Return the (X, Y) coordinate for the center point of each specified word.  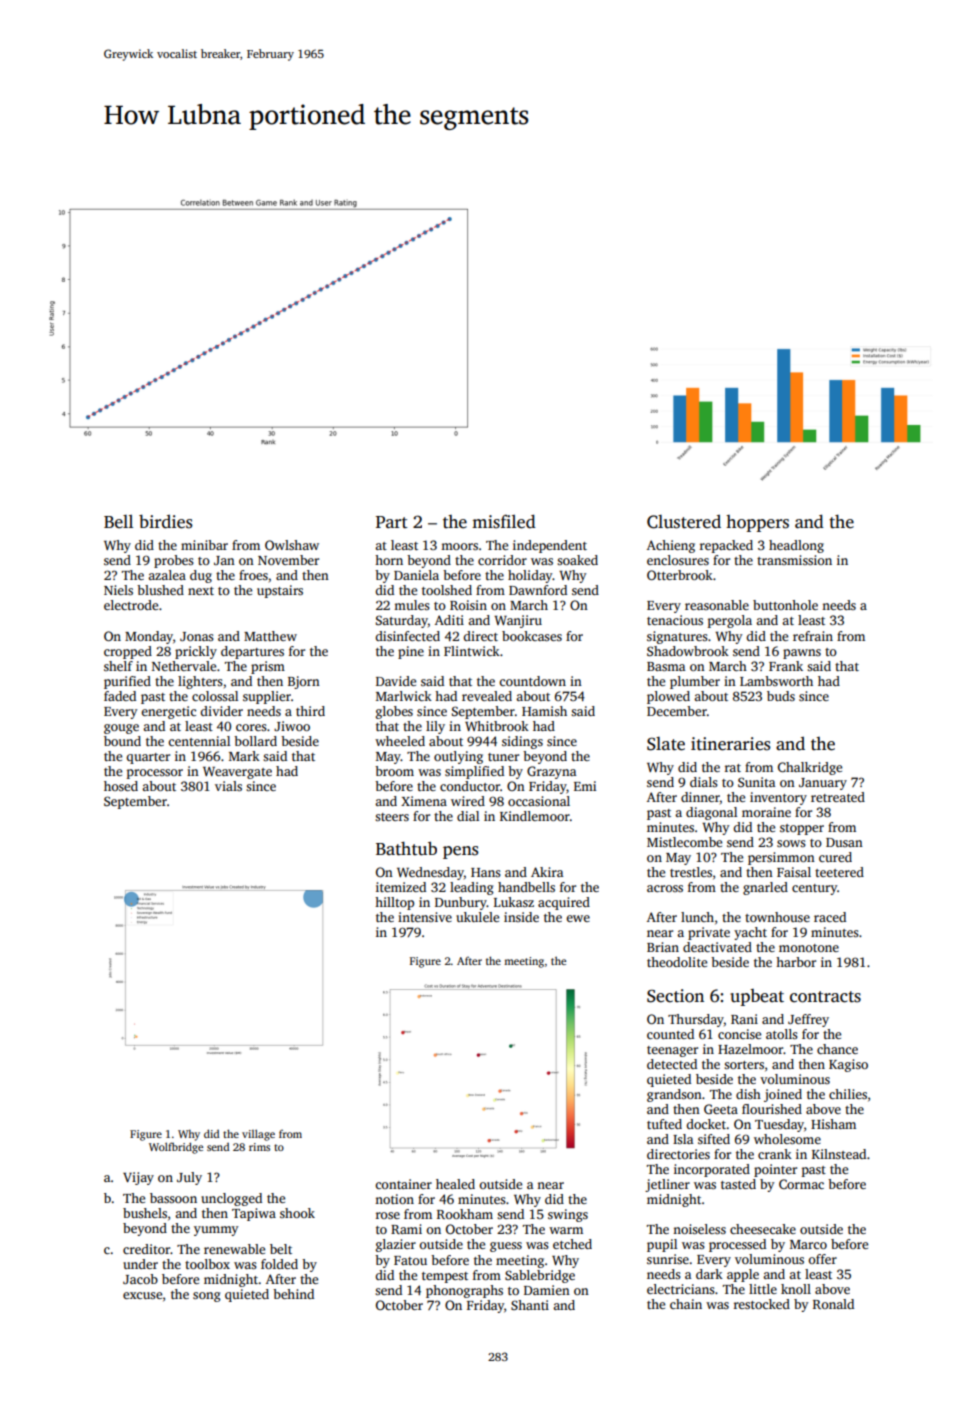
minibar (204, 545)
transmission (794, 560)
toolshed (447, 590)
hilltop (394, 903)
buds (781, 696)
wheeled (400, 741)
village (258, 1135)
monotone (809, 948)
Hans (486, 872)
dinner (700, 797)
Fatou (410, 1260)
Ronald (833, 1304)
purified (127, 682)
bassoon (173, 1198)
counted (670, 1034)
